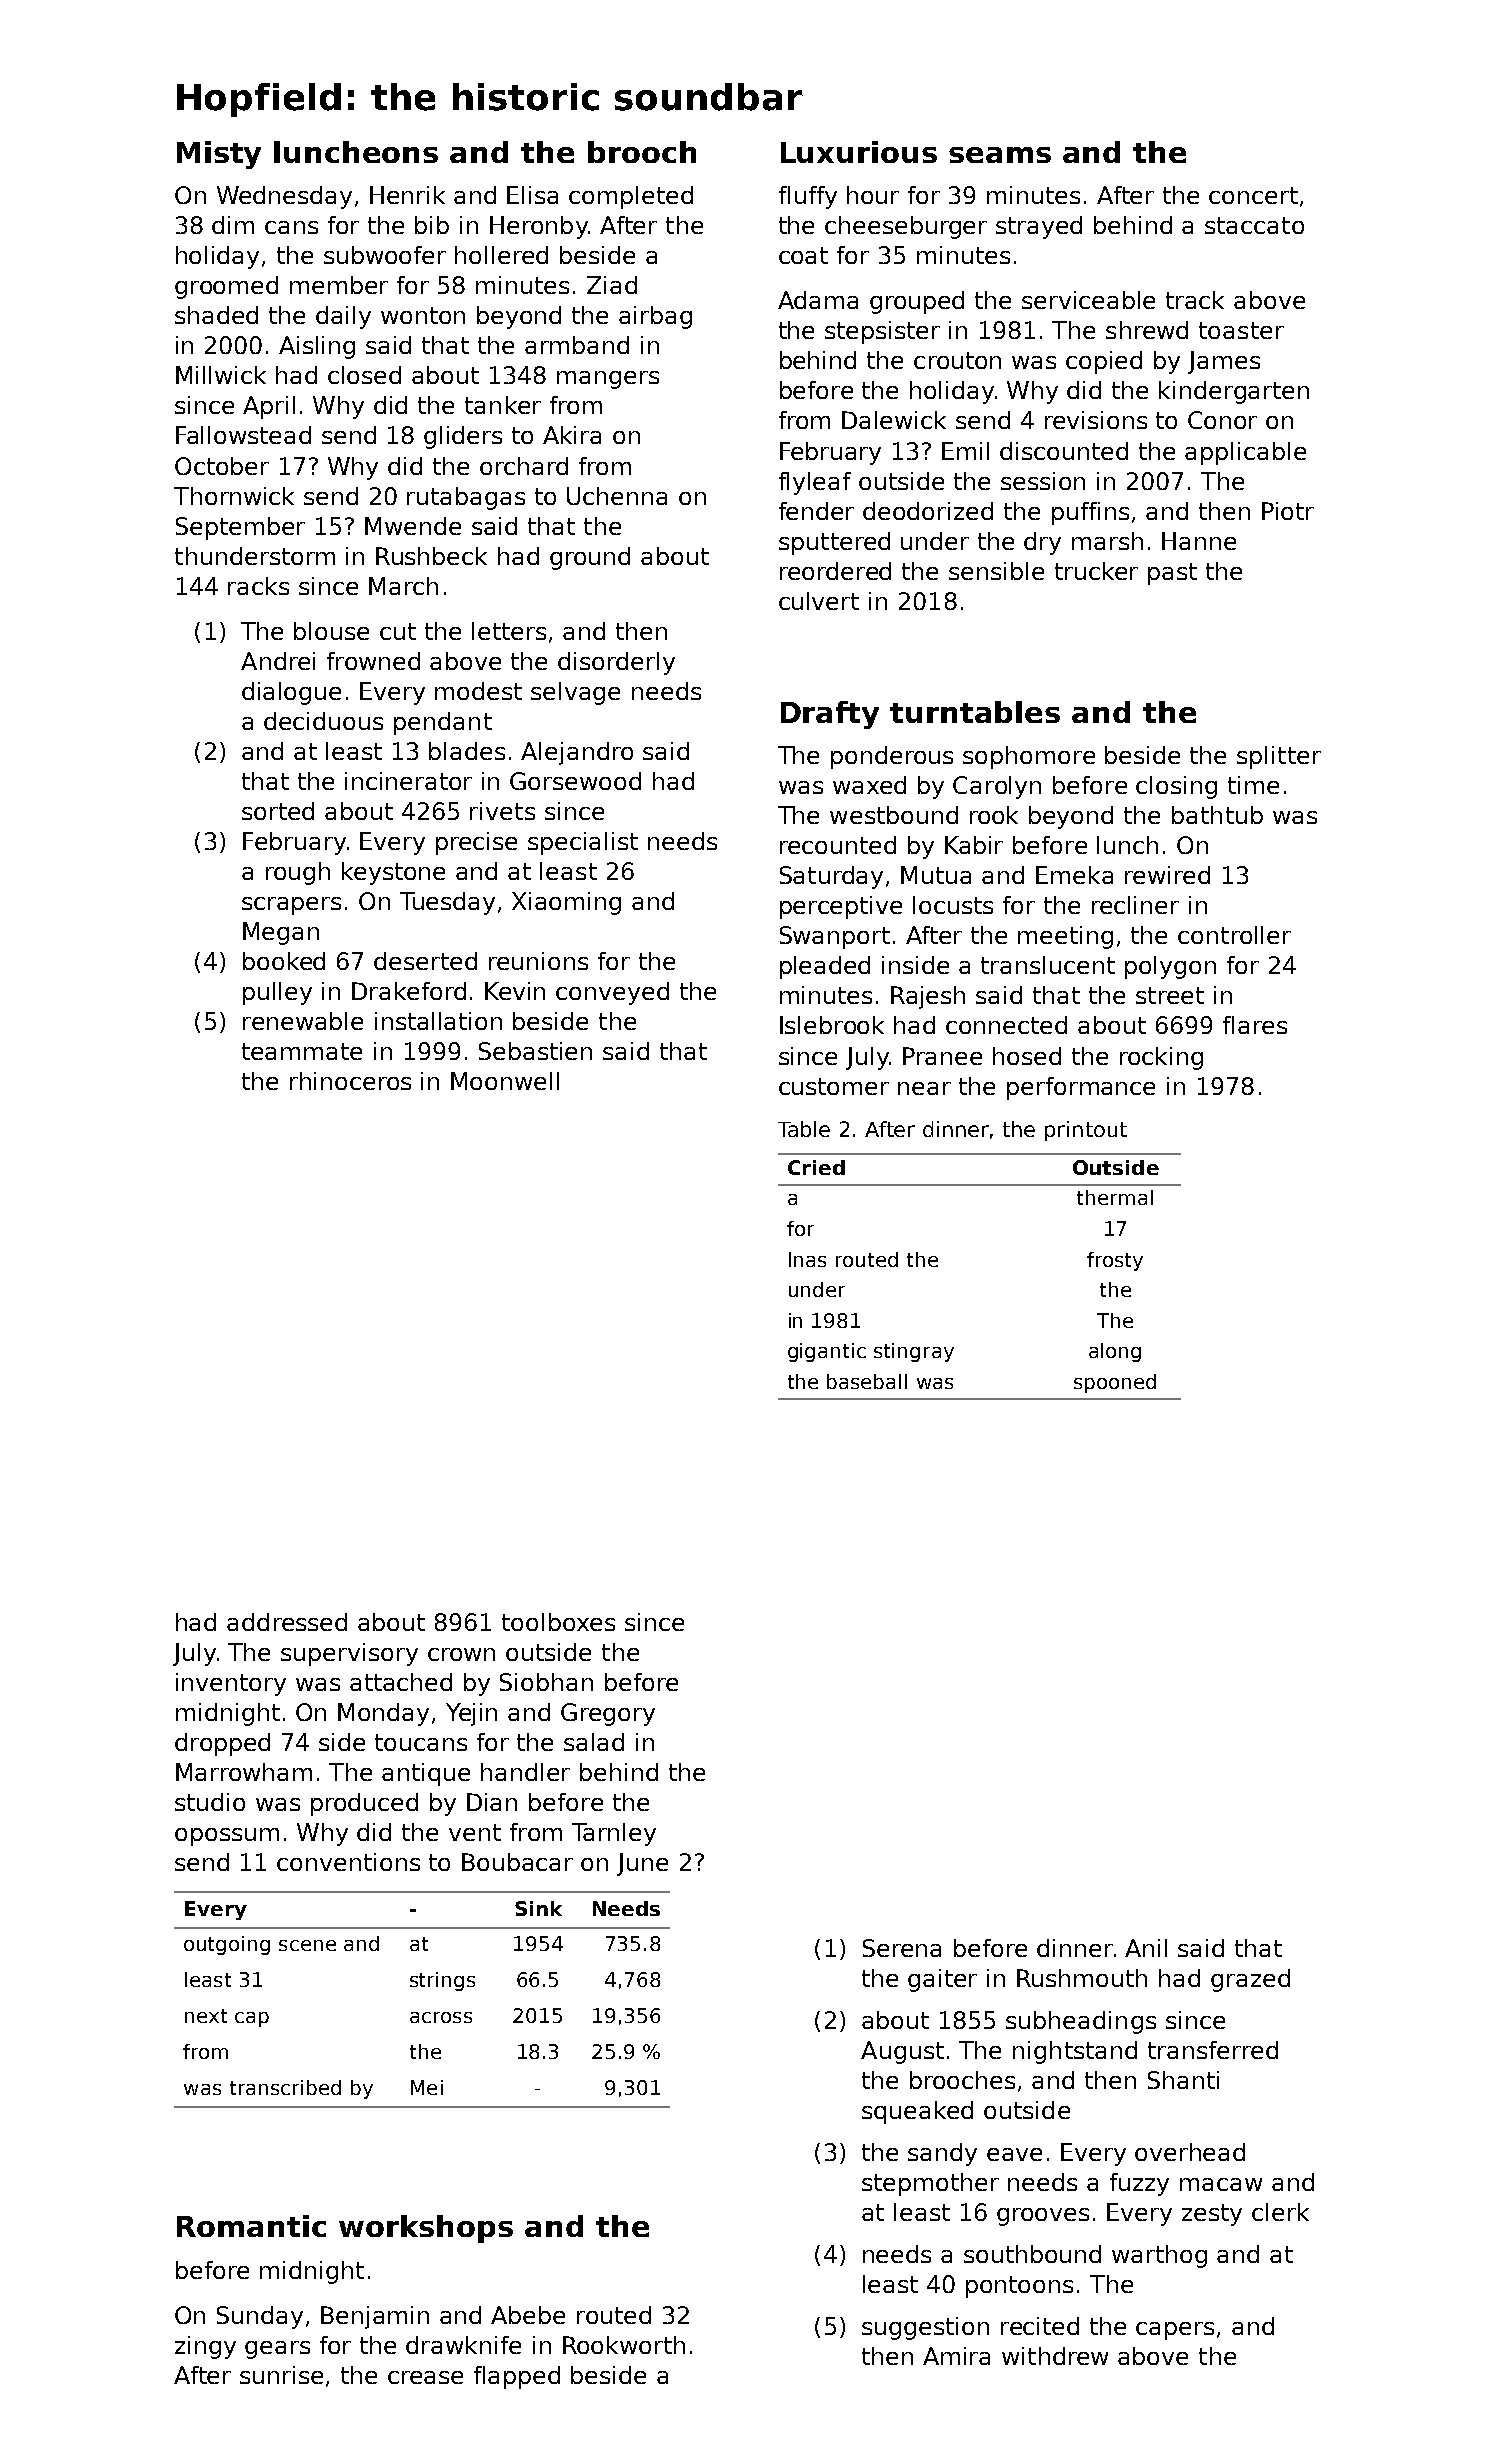  What do you see at coordinates (612, 993) in the document?
I see `conveyed` at bounding box center [612, 993].
